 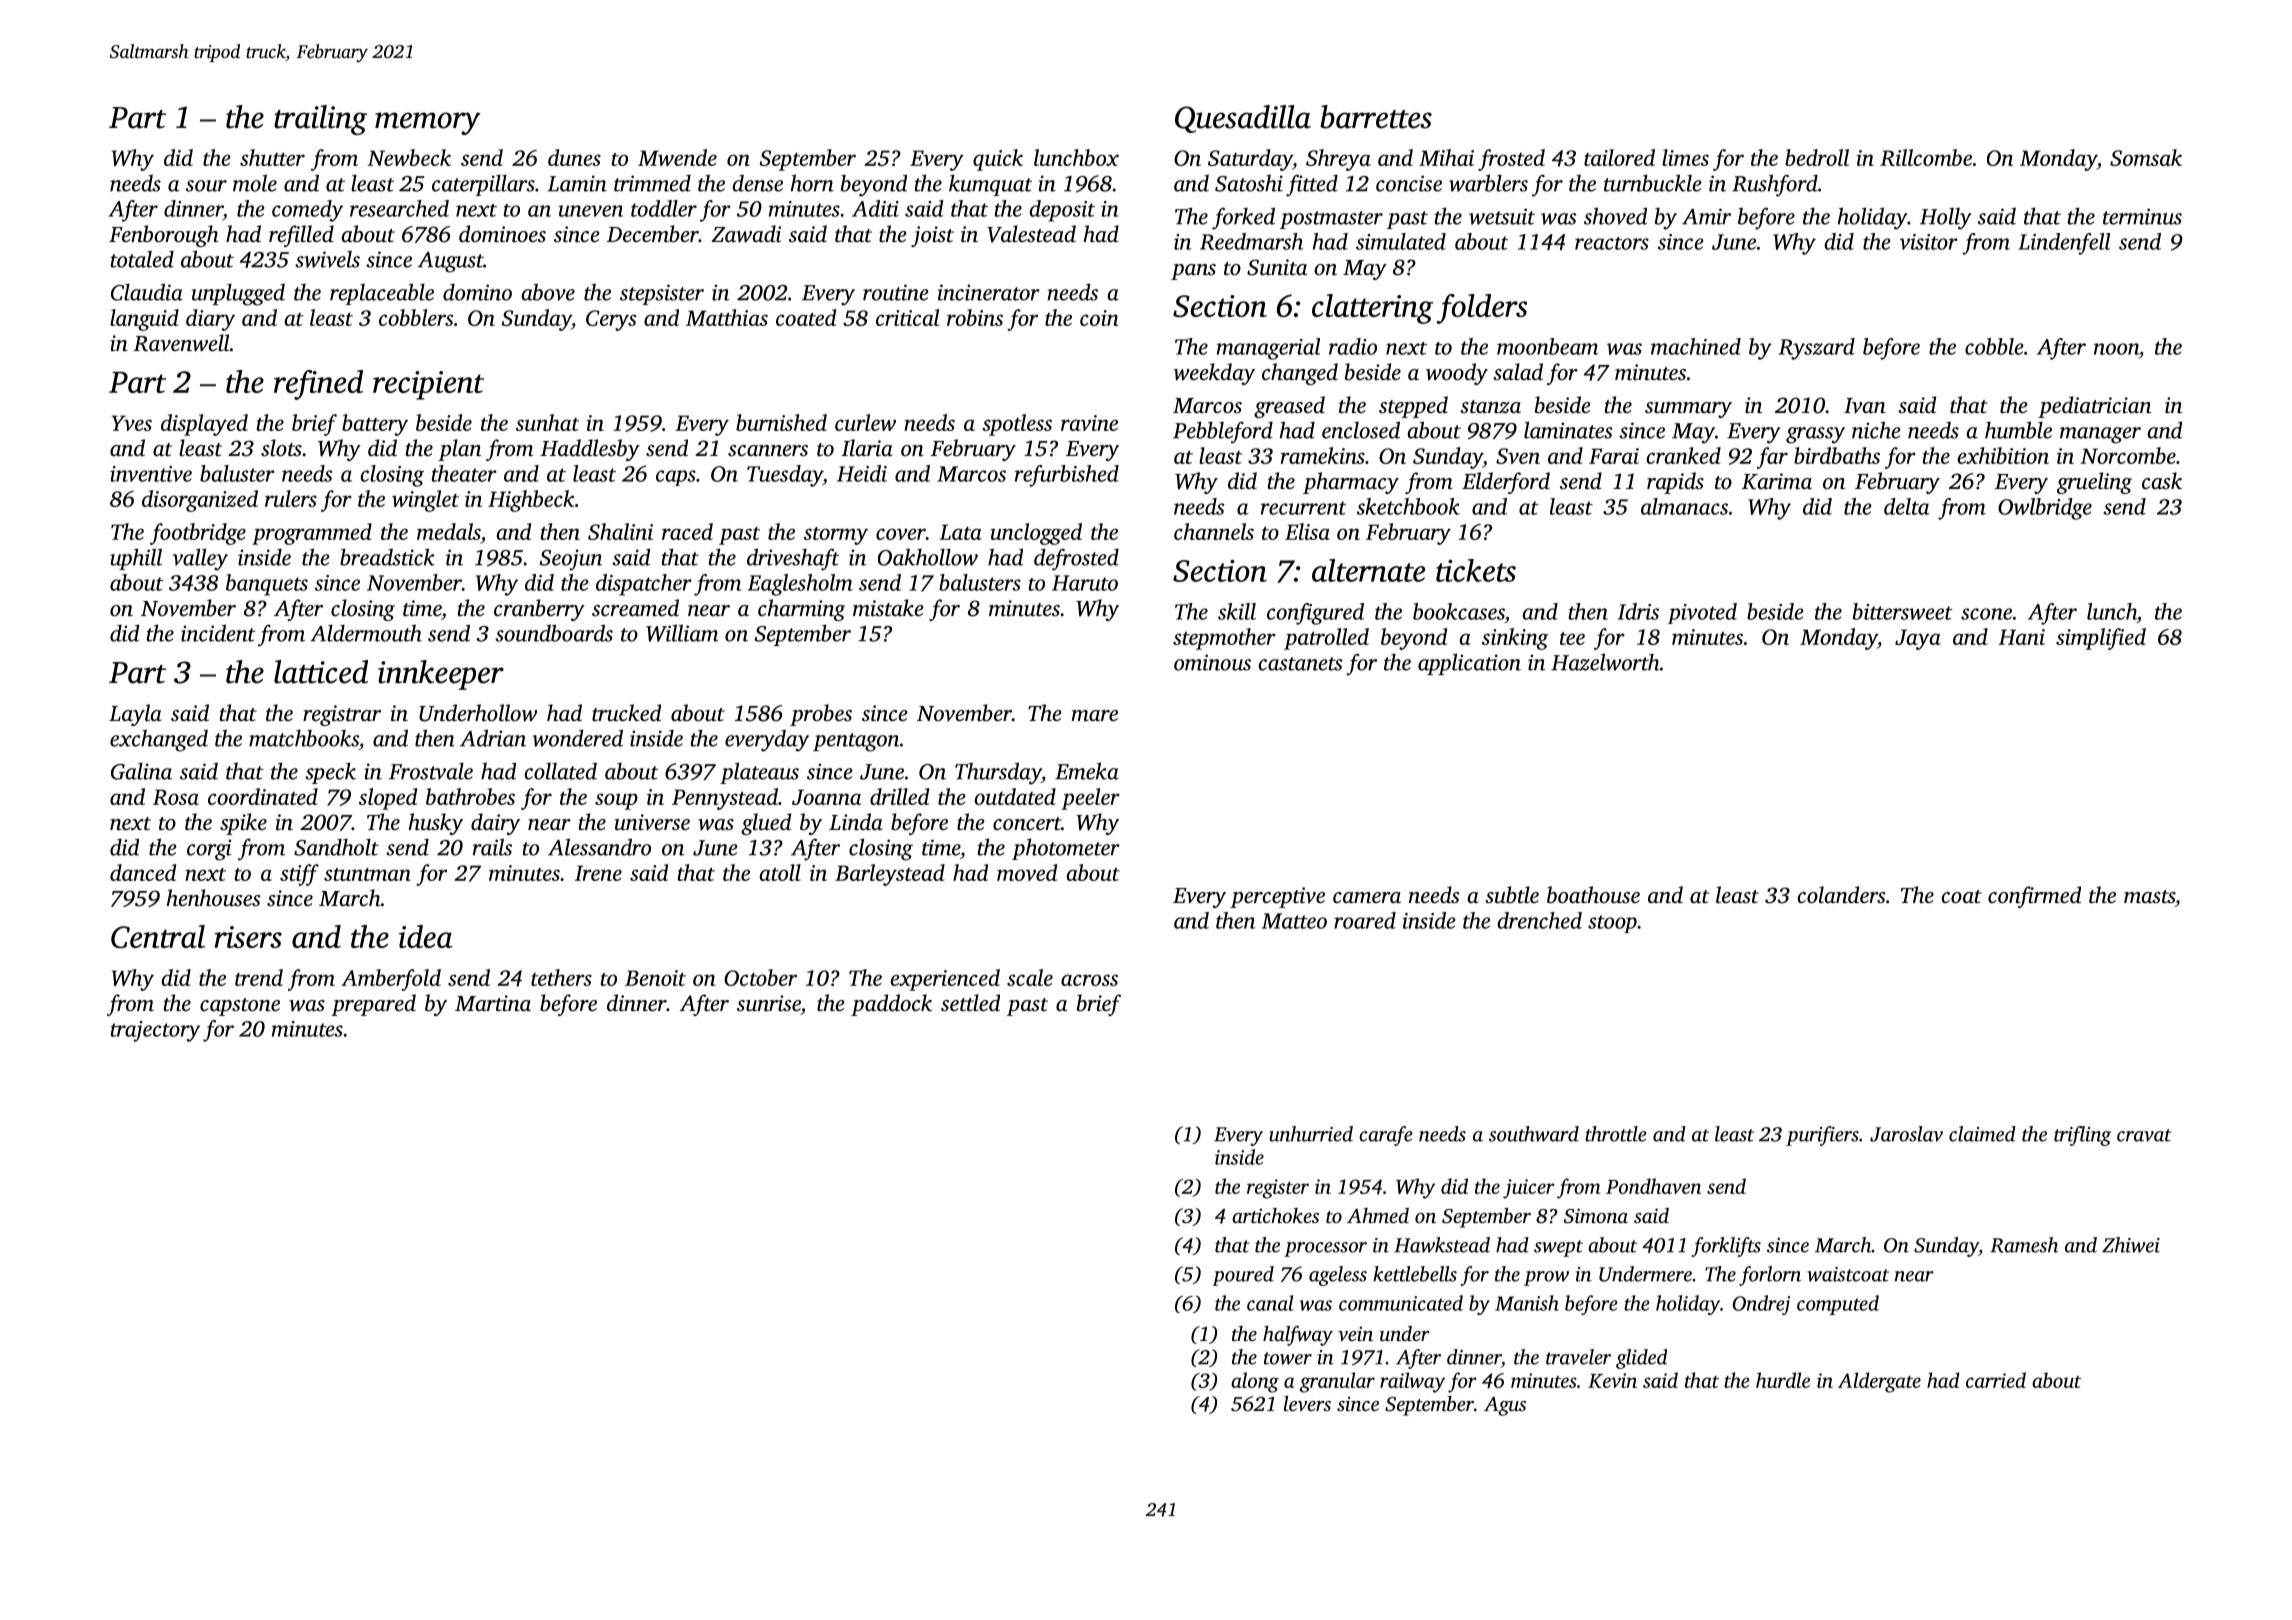 What do you see at coordinates (781, 422) in the document?
I see `burnished` at bounding box center [781, 422].
